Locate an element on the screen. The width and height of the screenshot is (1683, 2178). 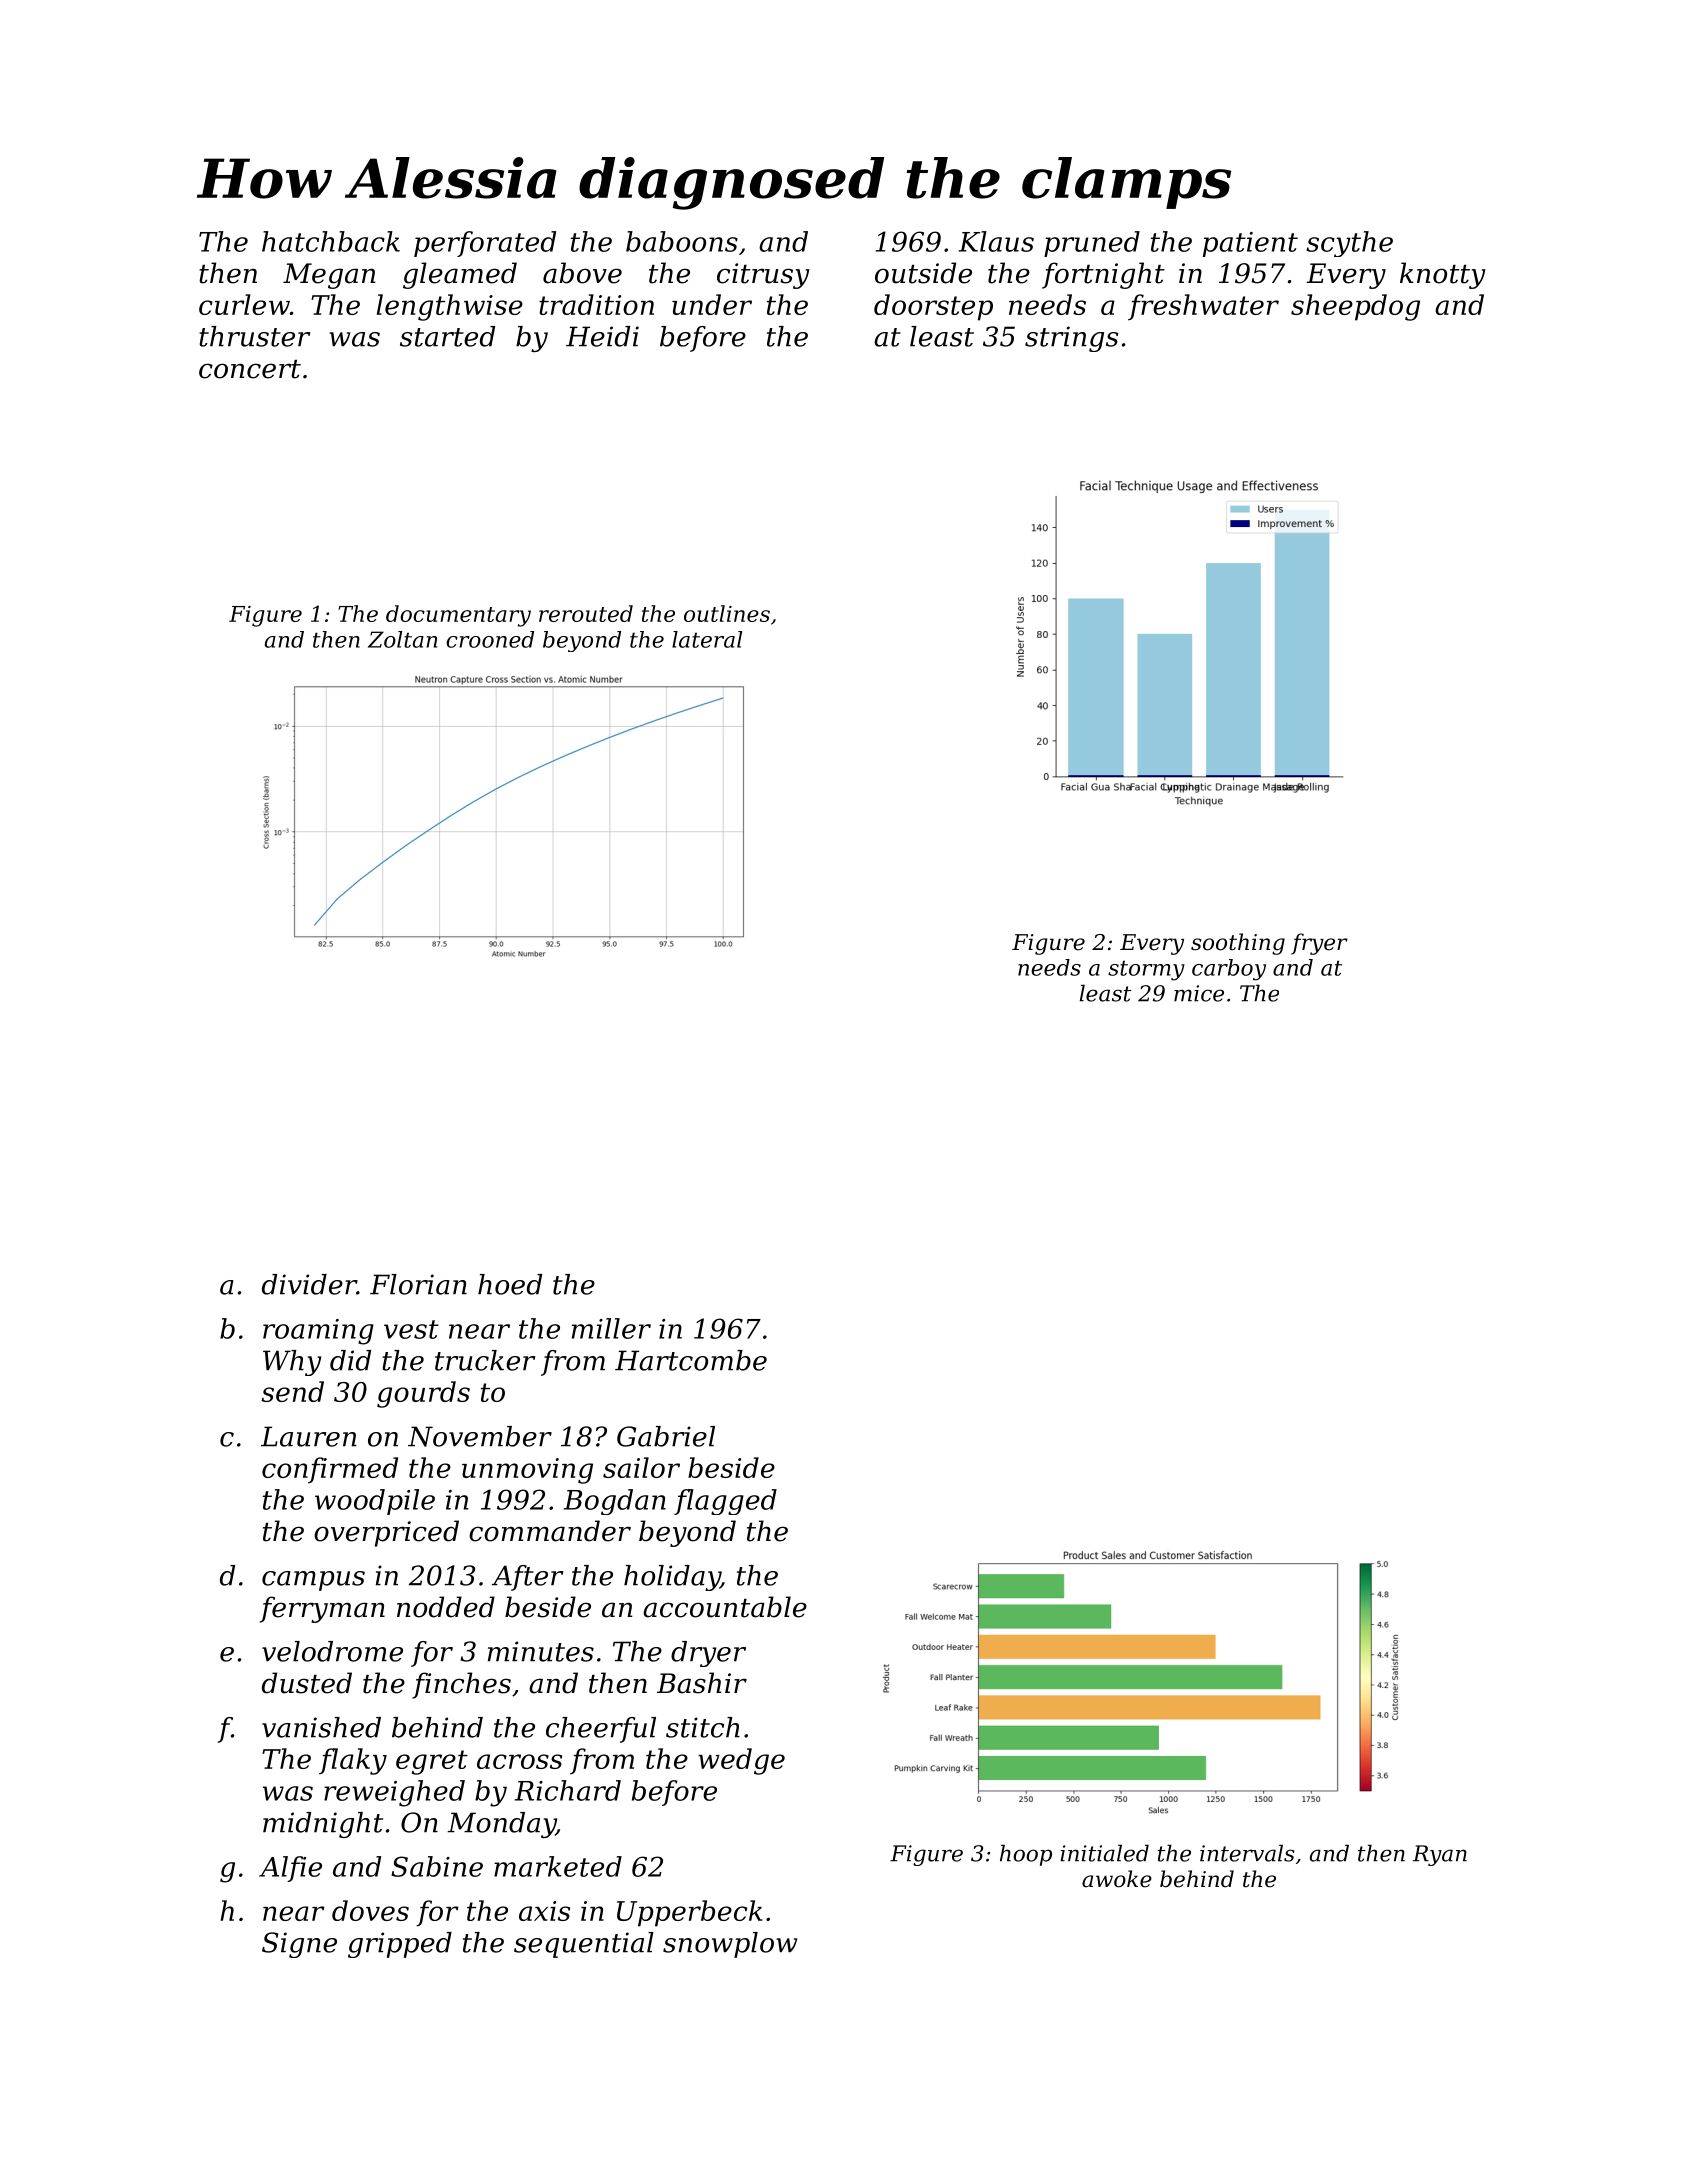
freshwater is located at coordinates (1203, 307).
